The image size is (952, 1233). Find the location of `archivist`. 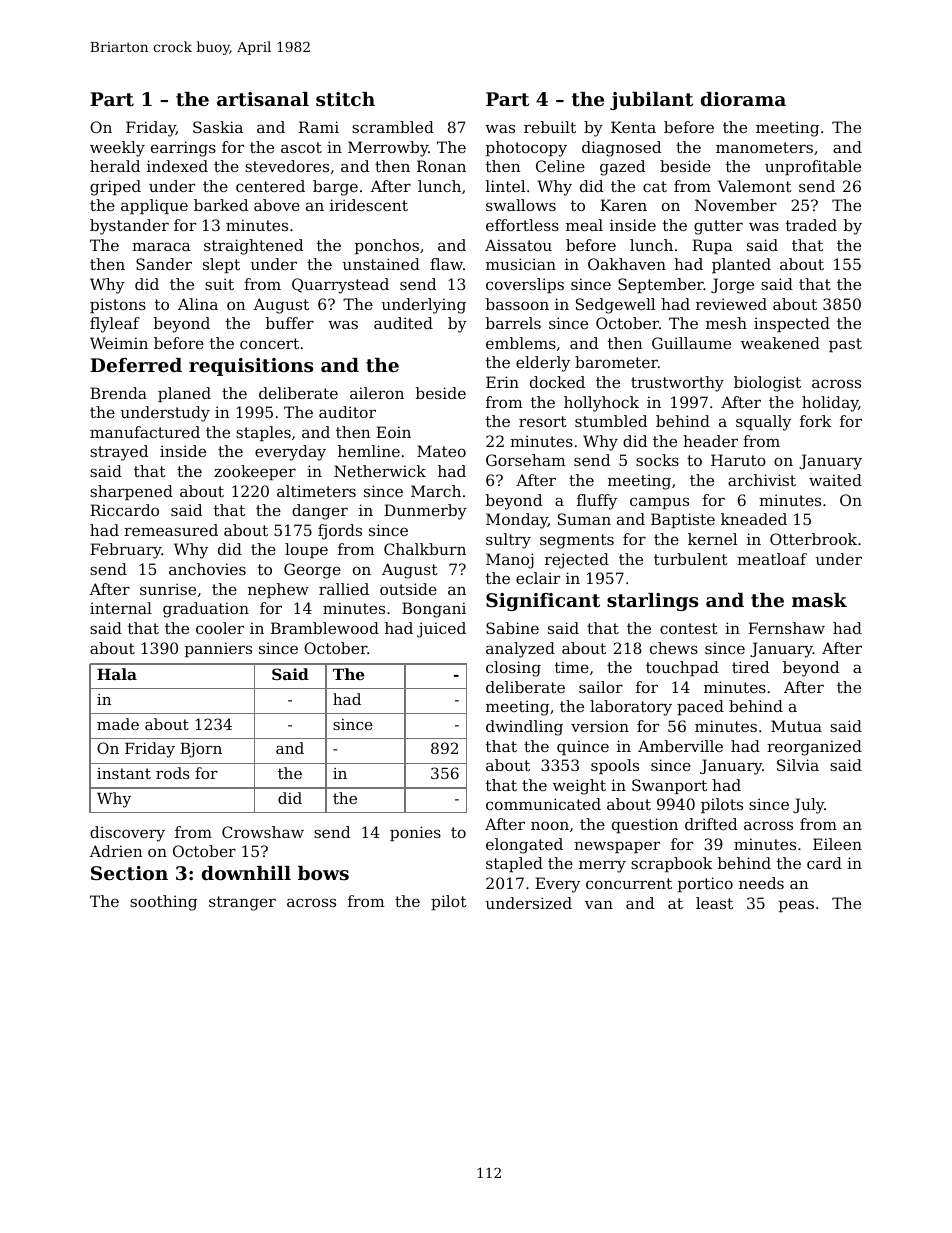

archivist is located at coordinates (762, 480).
